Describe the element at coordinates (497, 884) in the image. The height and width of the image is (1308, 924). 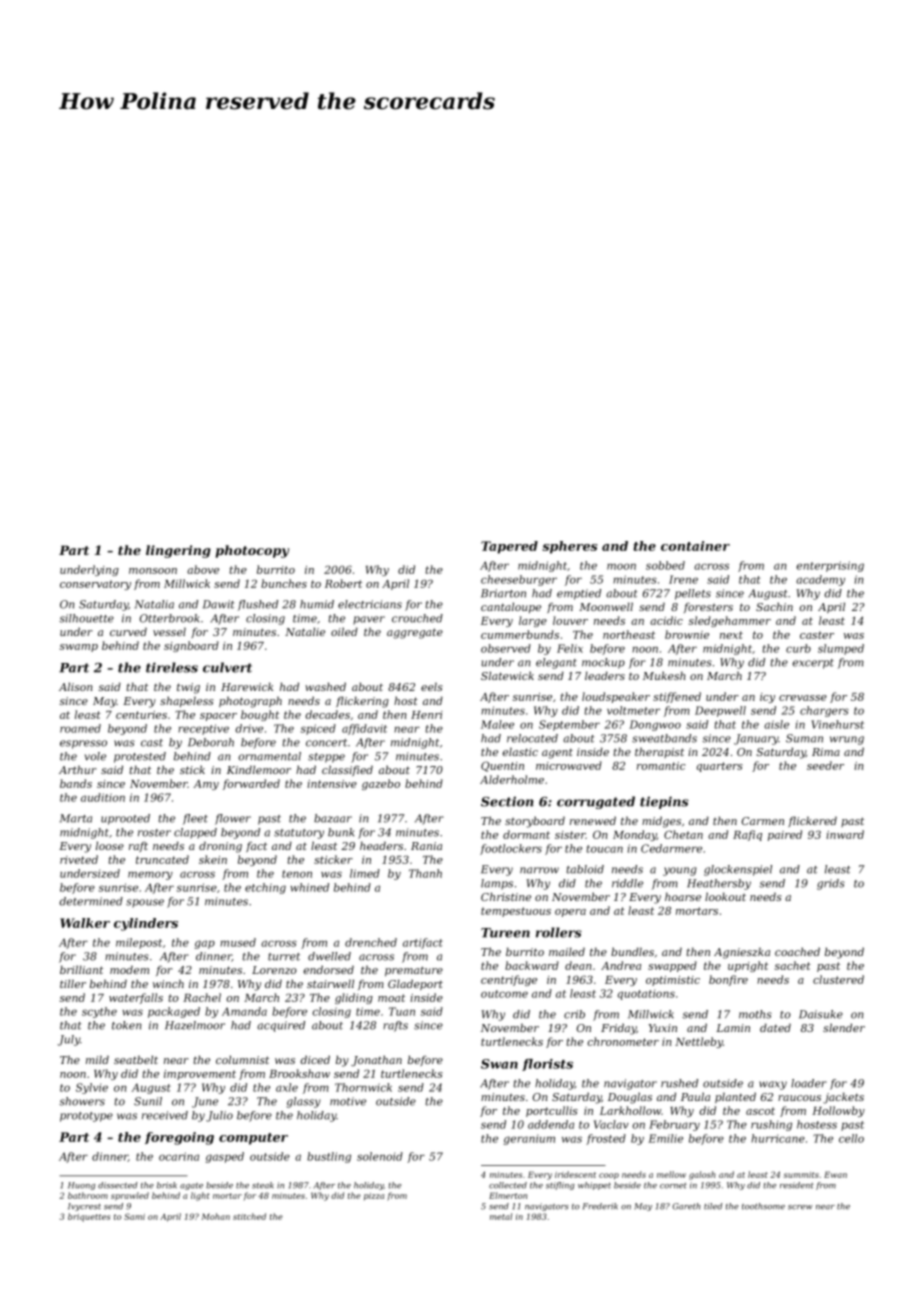
I see `lamps` at that location.
